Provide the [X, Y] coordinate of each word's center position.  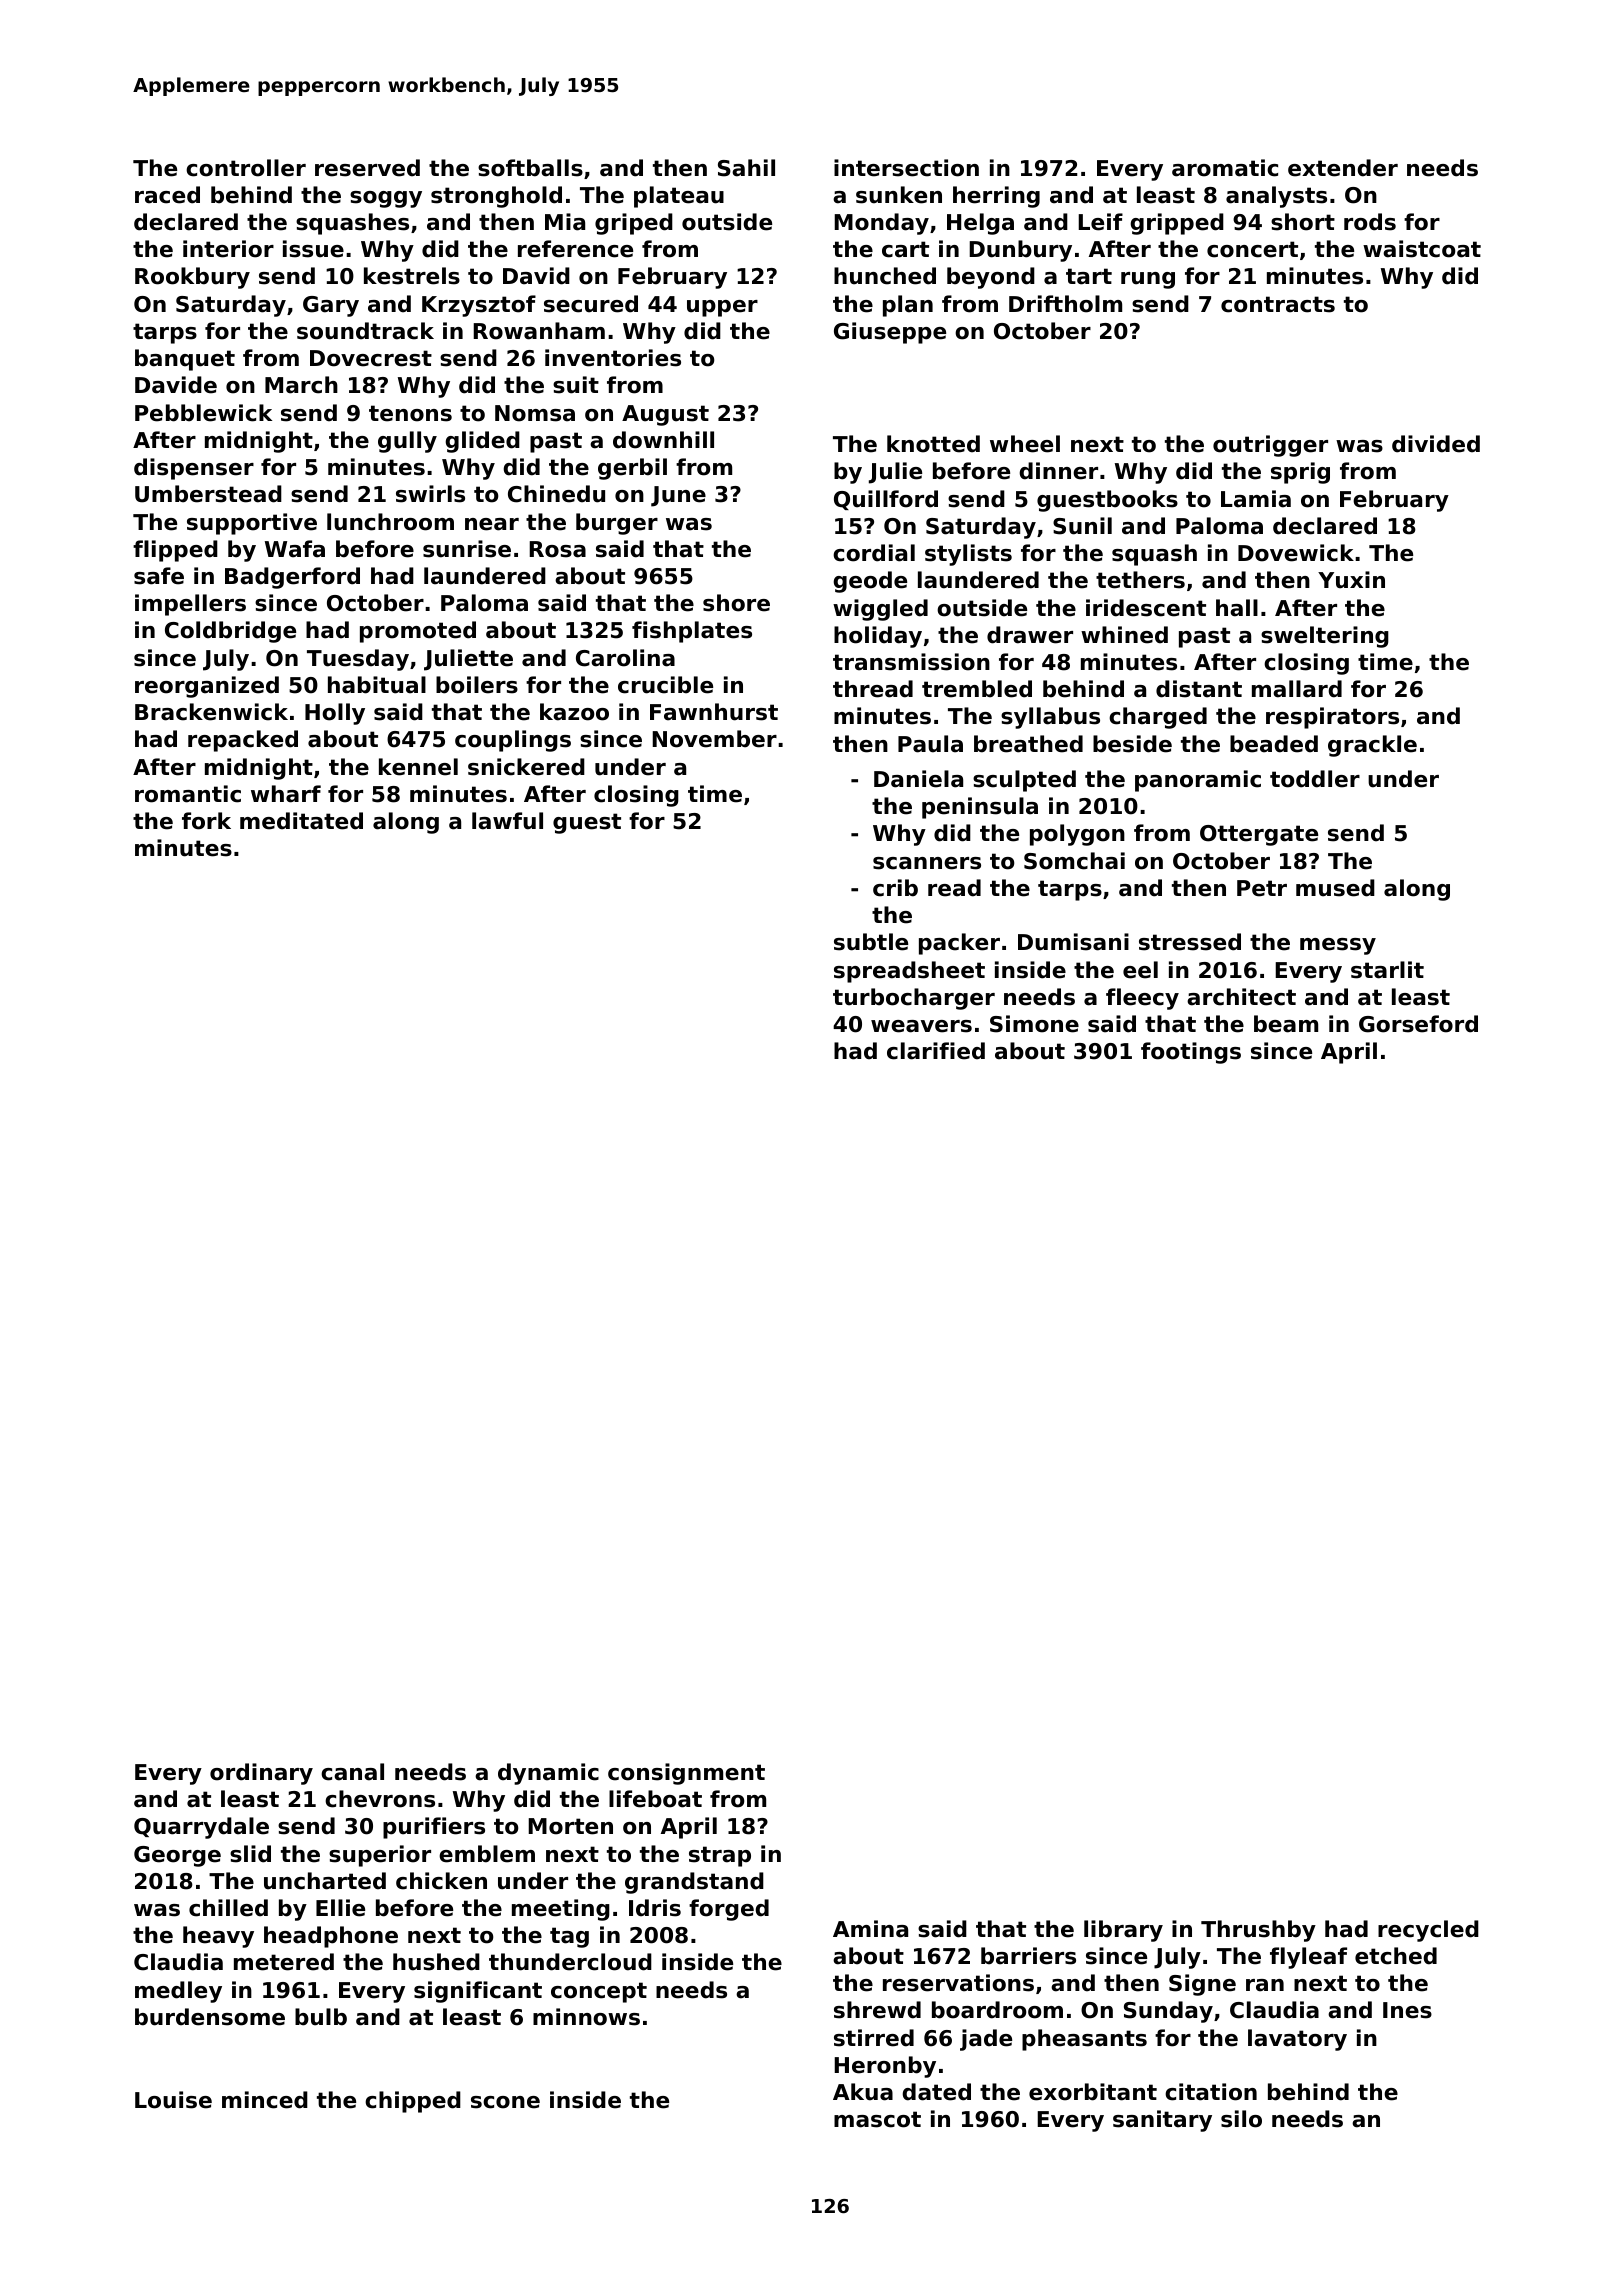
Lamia [1256, 499]
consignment [686, 1774]
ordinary [261, 1774]
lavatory [1297, 2040]
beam [1286, 1024]
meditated [301, 821]
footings [1191, 1053]
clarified [936, 1051]
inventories [613, 358]
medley [178, 1992]
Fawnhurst [714, 712]
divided [1436, 444]
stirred [874, 2038]
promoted [418, 632]
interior [228, 249]
